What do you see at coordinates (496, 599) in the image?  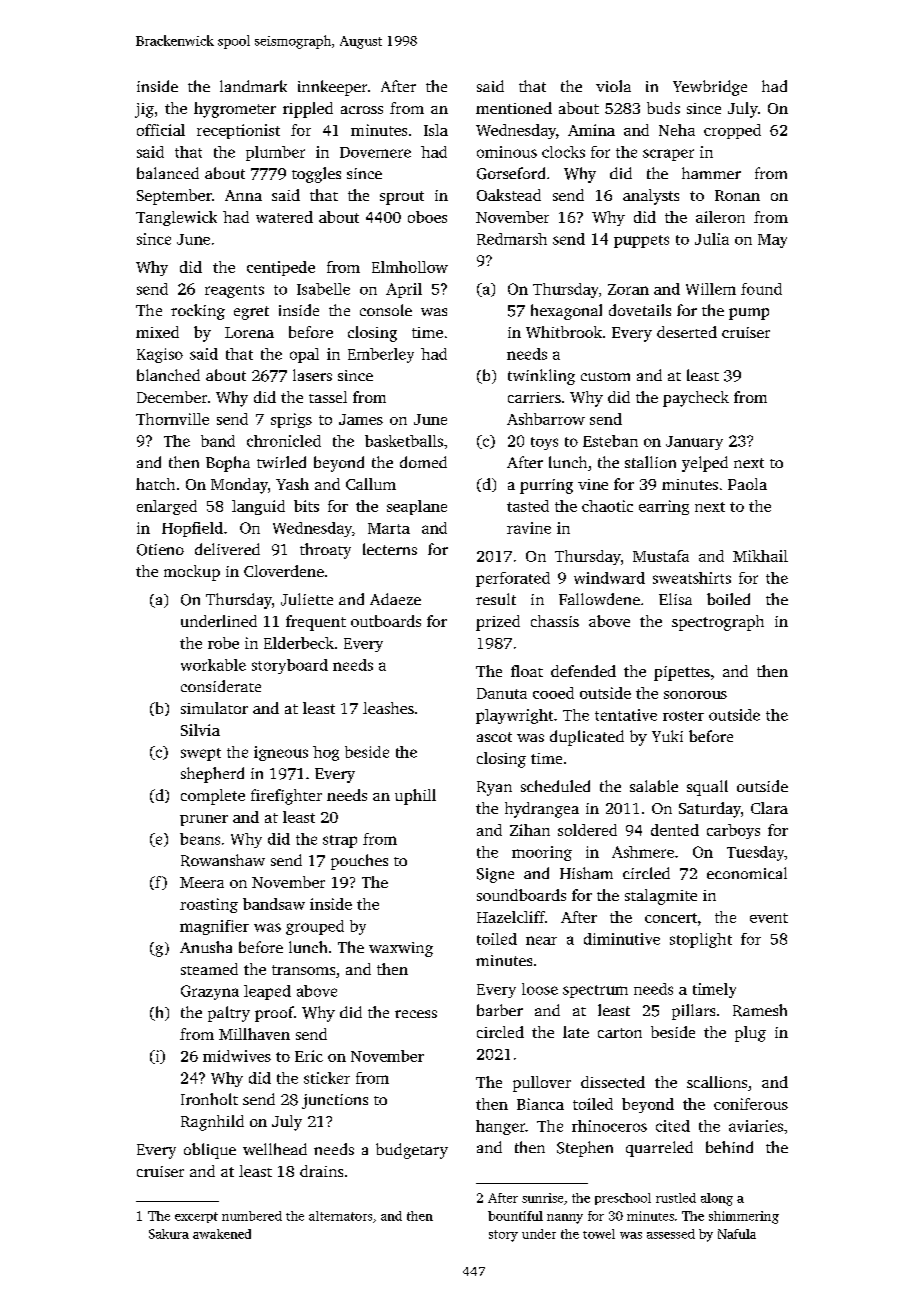 I see `result` at bounding box center [496, 599].
